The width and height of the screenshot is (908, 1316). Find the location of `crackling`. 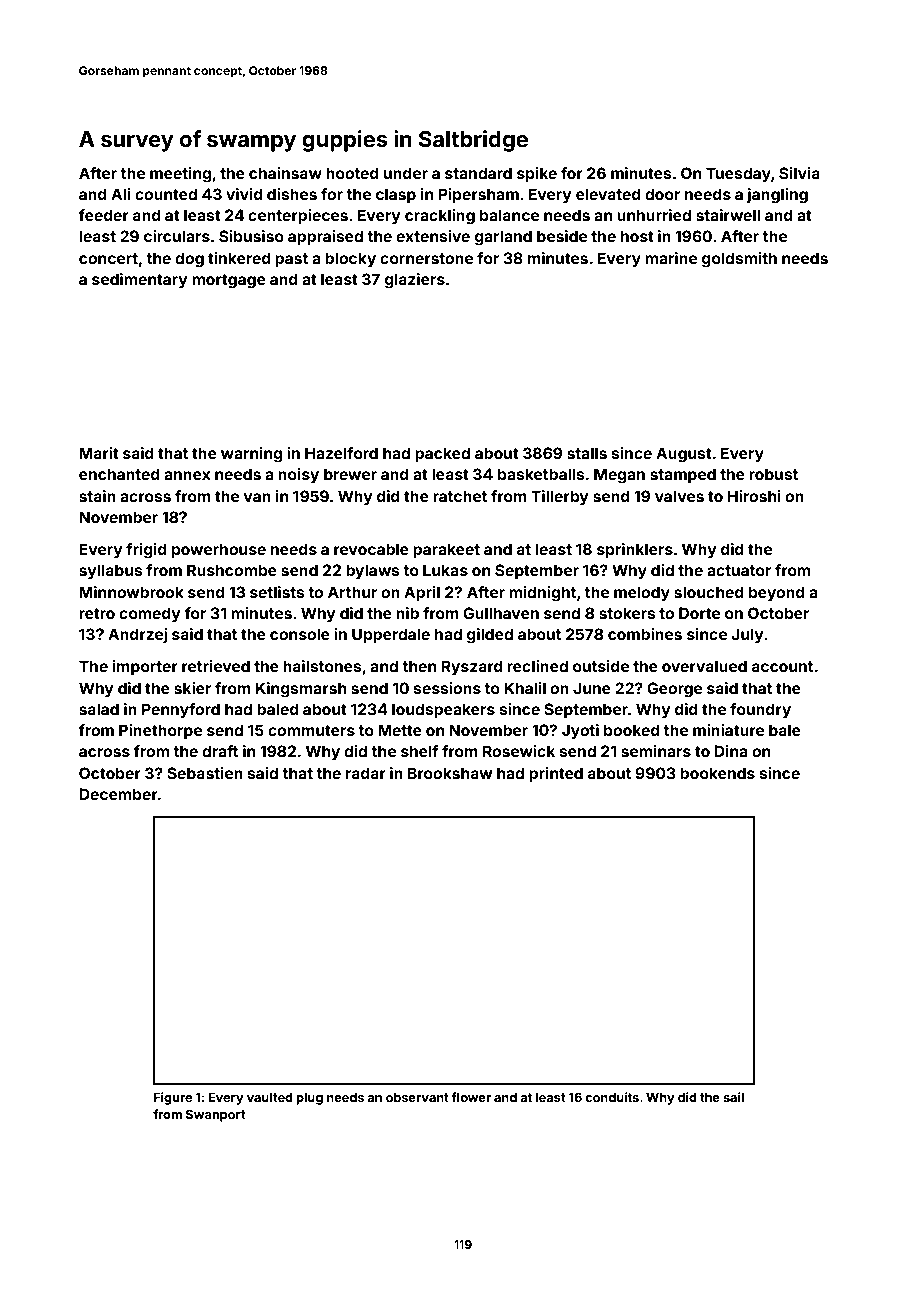

crackling is located at coordinates (440, 217).
